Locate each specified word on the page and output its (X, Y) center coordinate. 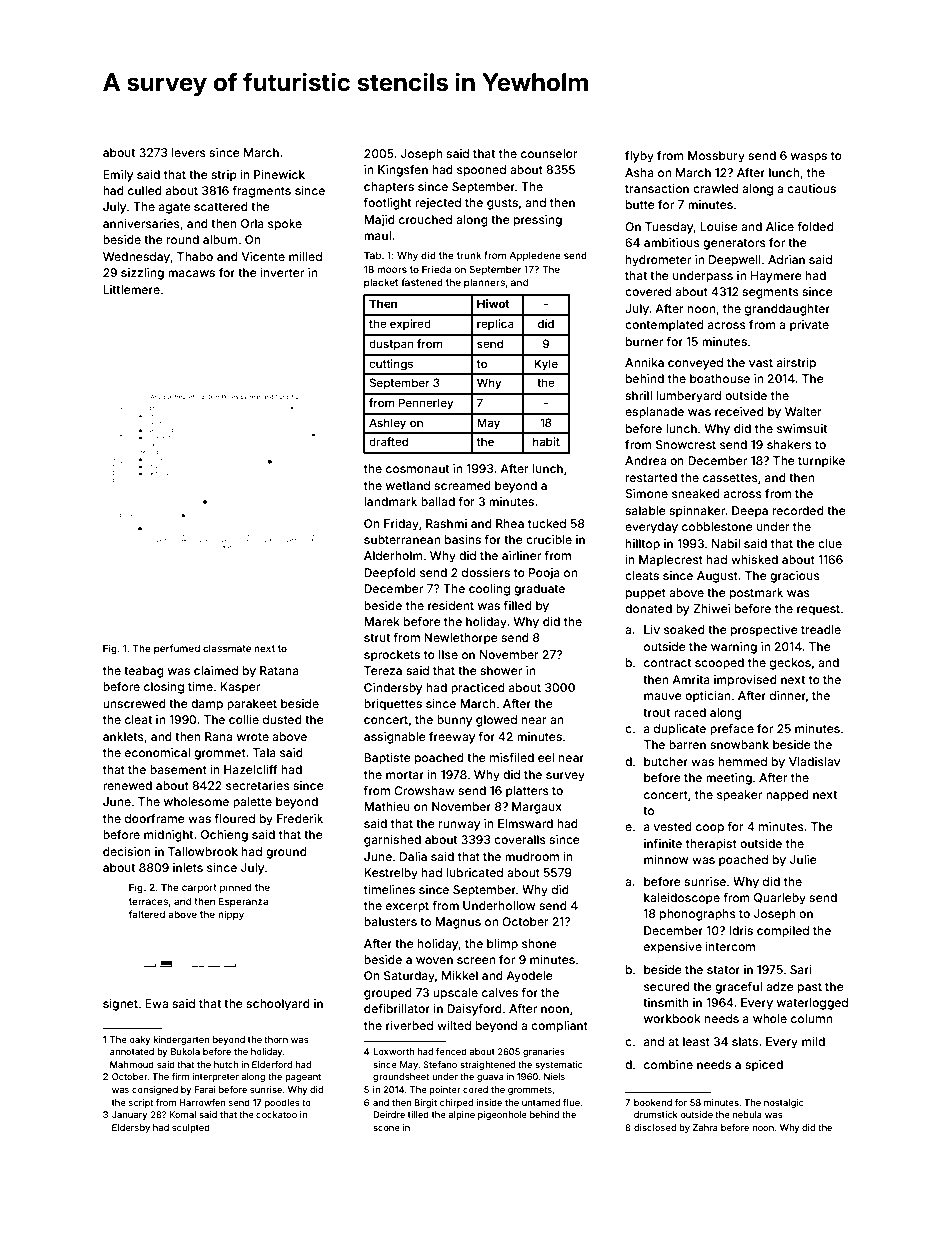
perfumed (177, 649)
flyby (639, 157)
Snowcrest (686, 444)
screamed (462, 485)
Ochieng (224, 836)
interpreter (215, 1077)
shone (539, 943)
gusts (502, 204)
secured (667, 986)
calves (500, 992)
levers (189, 152)
